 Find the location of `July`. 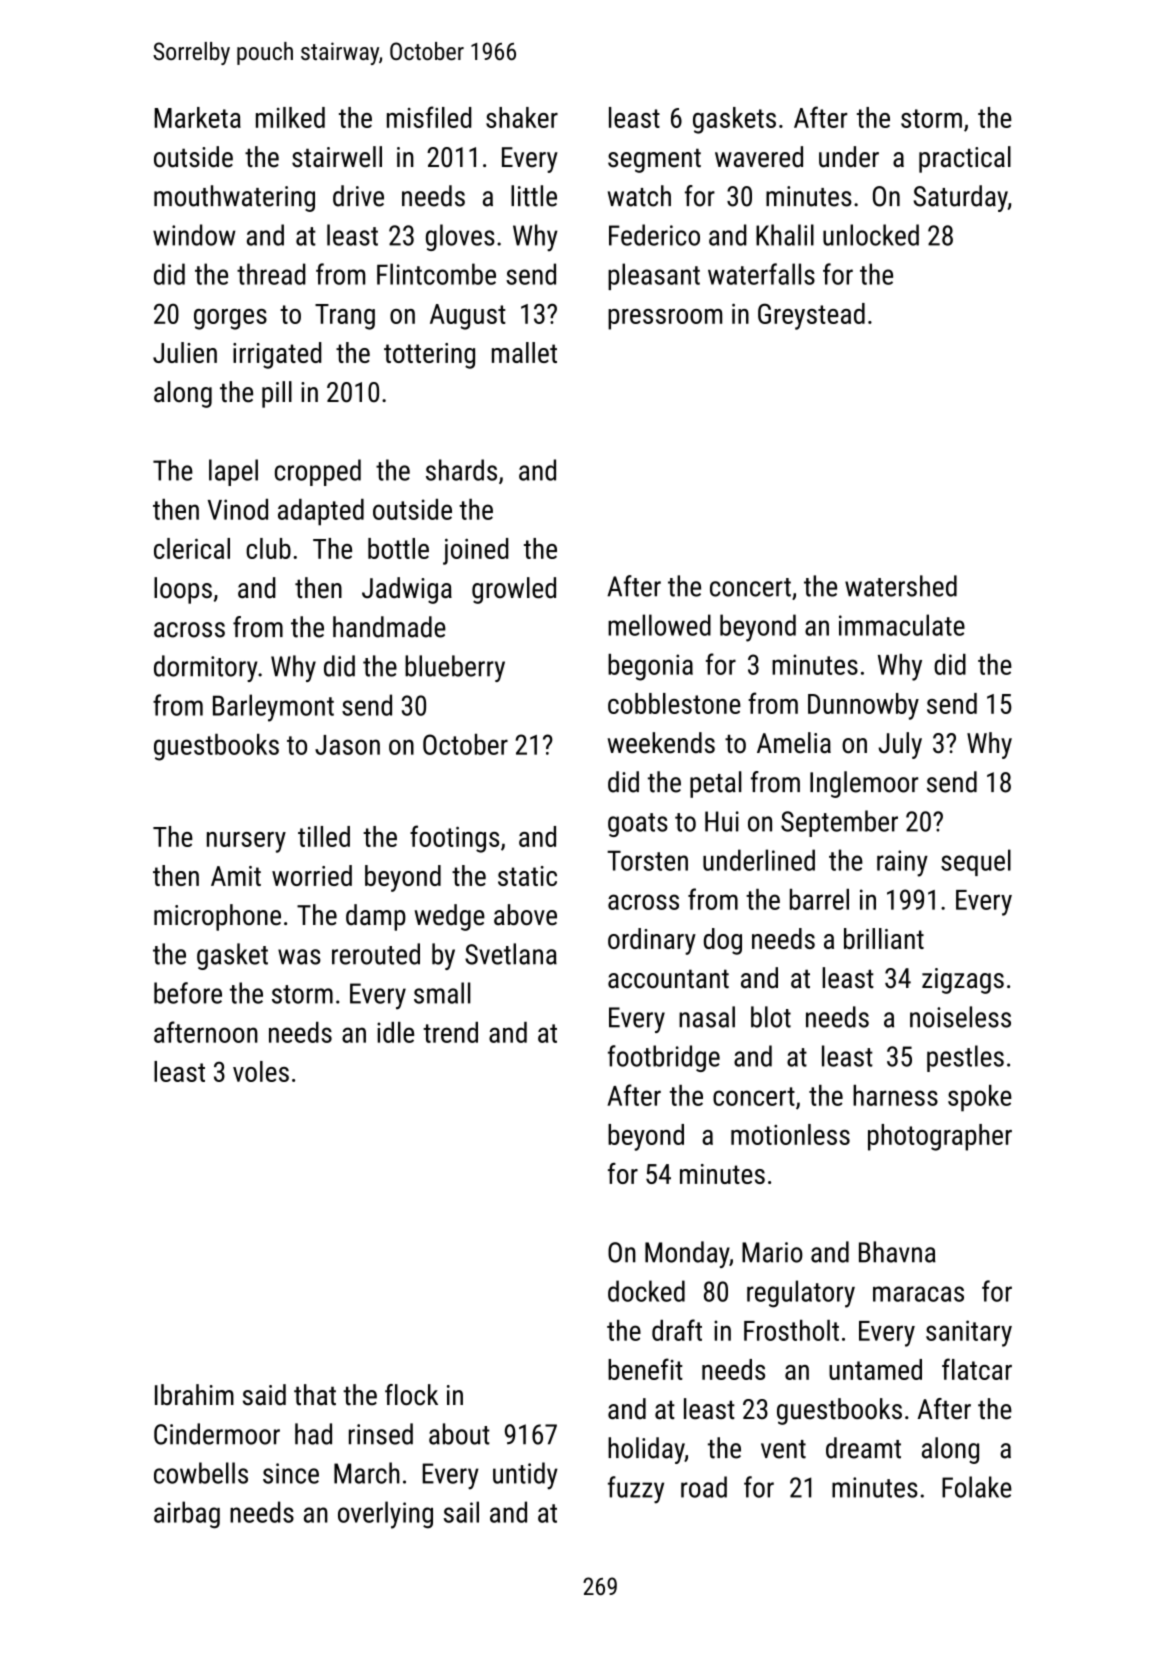

July is located at coordinates (900, 745).
